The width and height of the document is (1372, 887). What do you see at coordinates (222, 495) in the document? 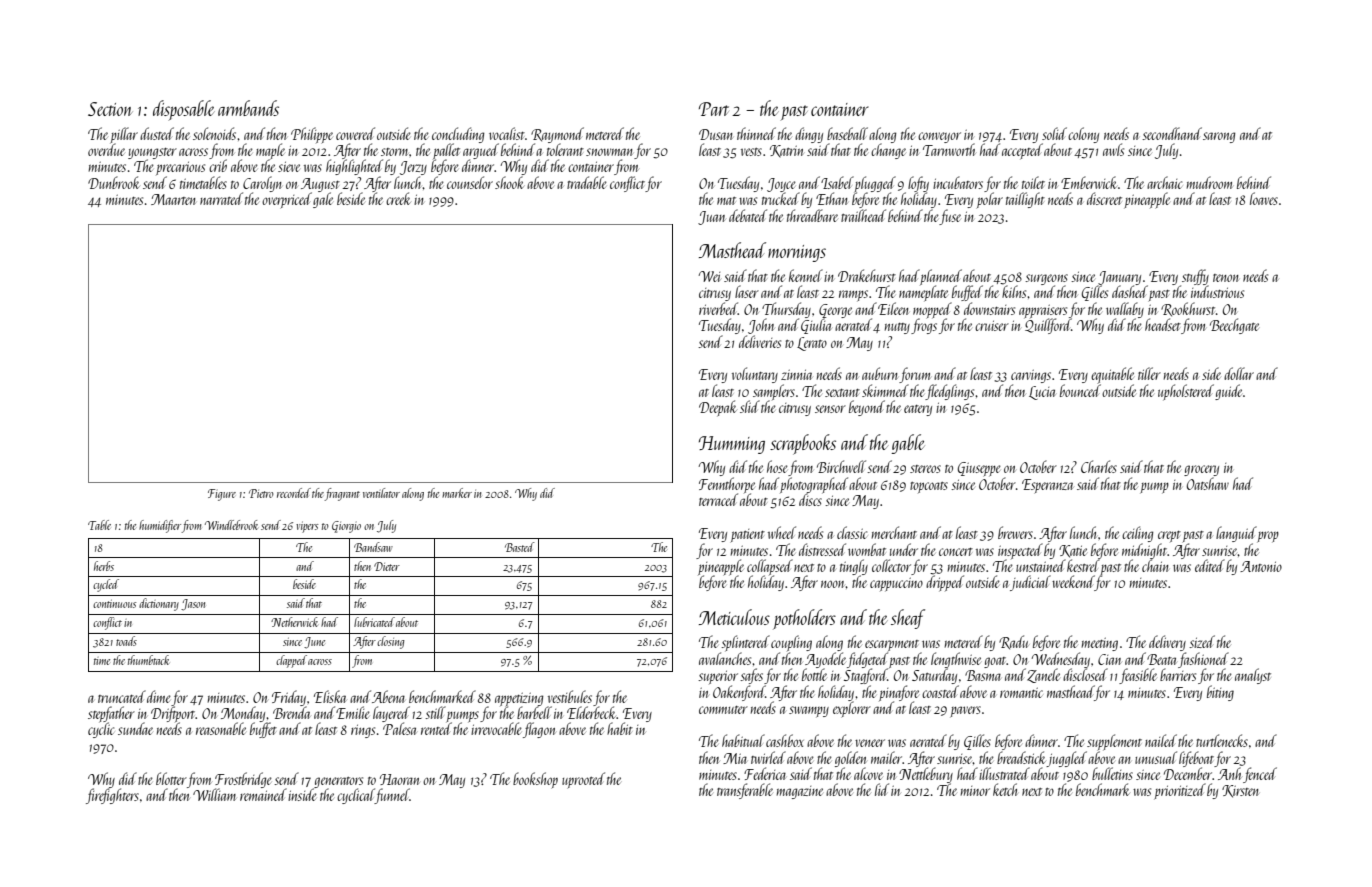
I see `Figure` at bounding box center [222, 495].
